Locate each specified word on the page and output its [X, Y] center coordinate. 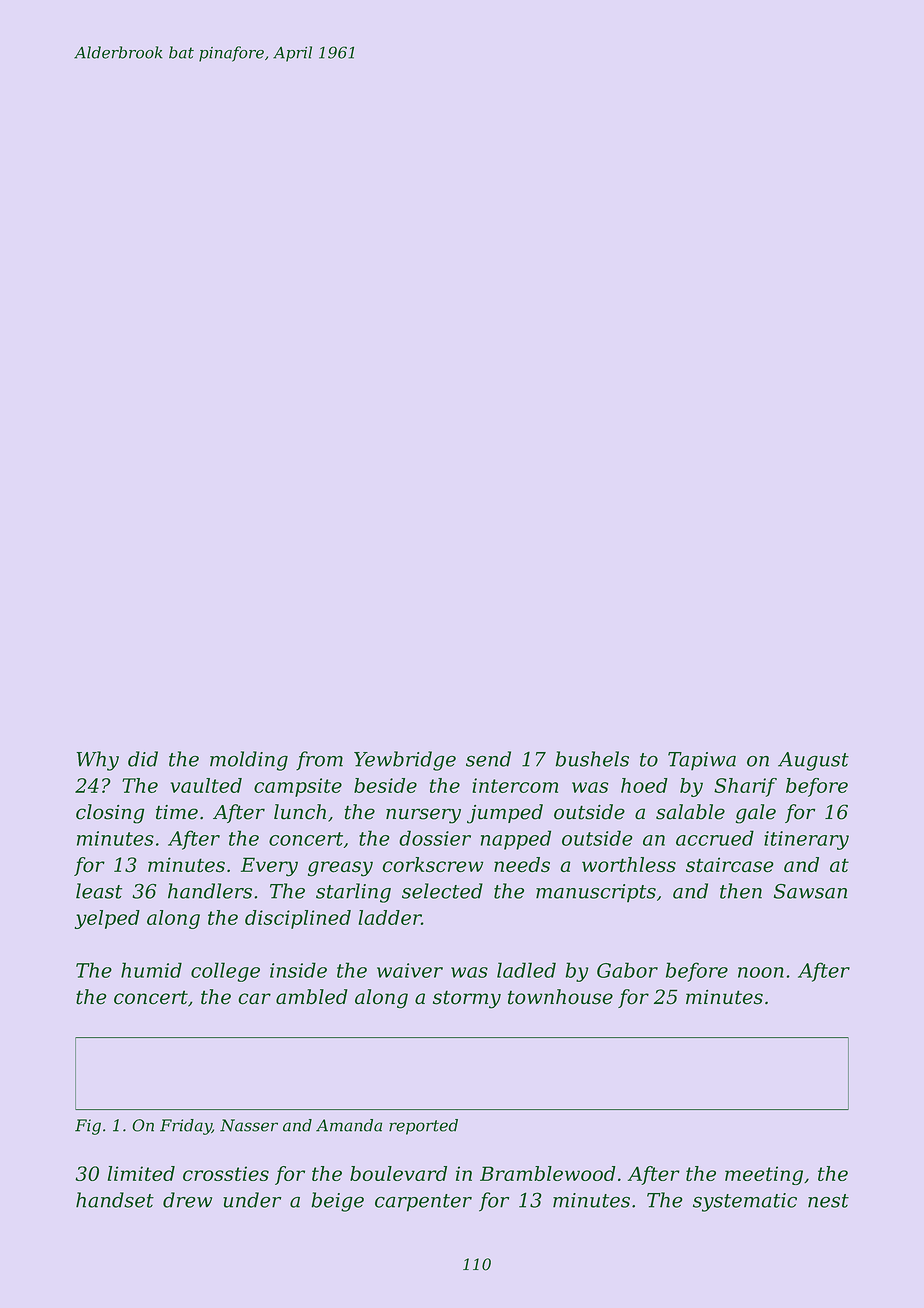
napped [516, 840]
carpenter [423, 1203]
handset [115, 1200]
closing [110, 814]
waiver [410, 970]
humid [151, 970]
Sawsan [810, 891]
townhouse [560, 997]
